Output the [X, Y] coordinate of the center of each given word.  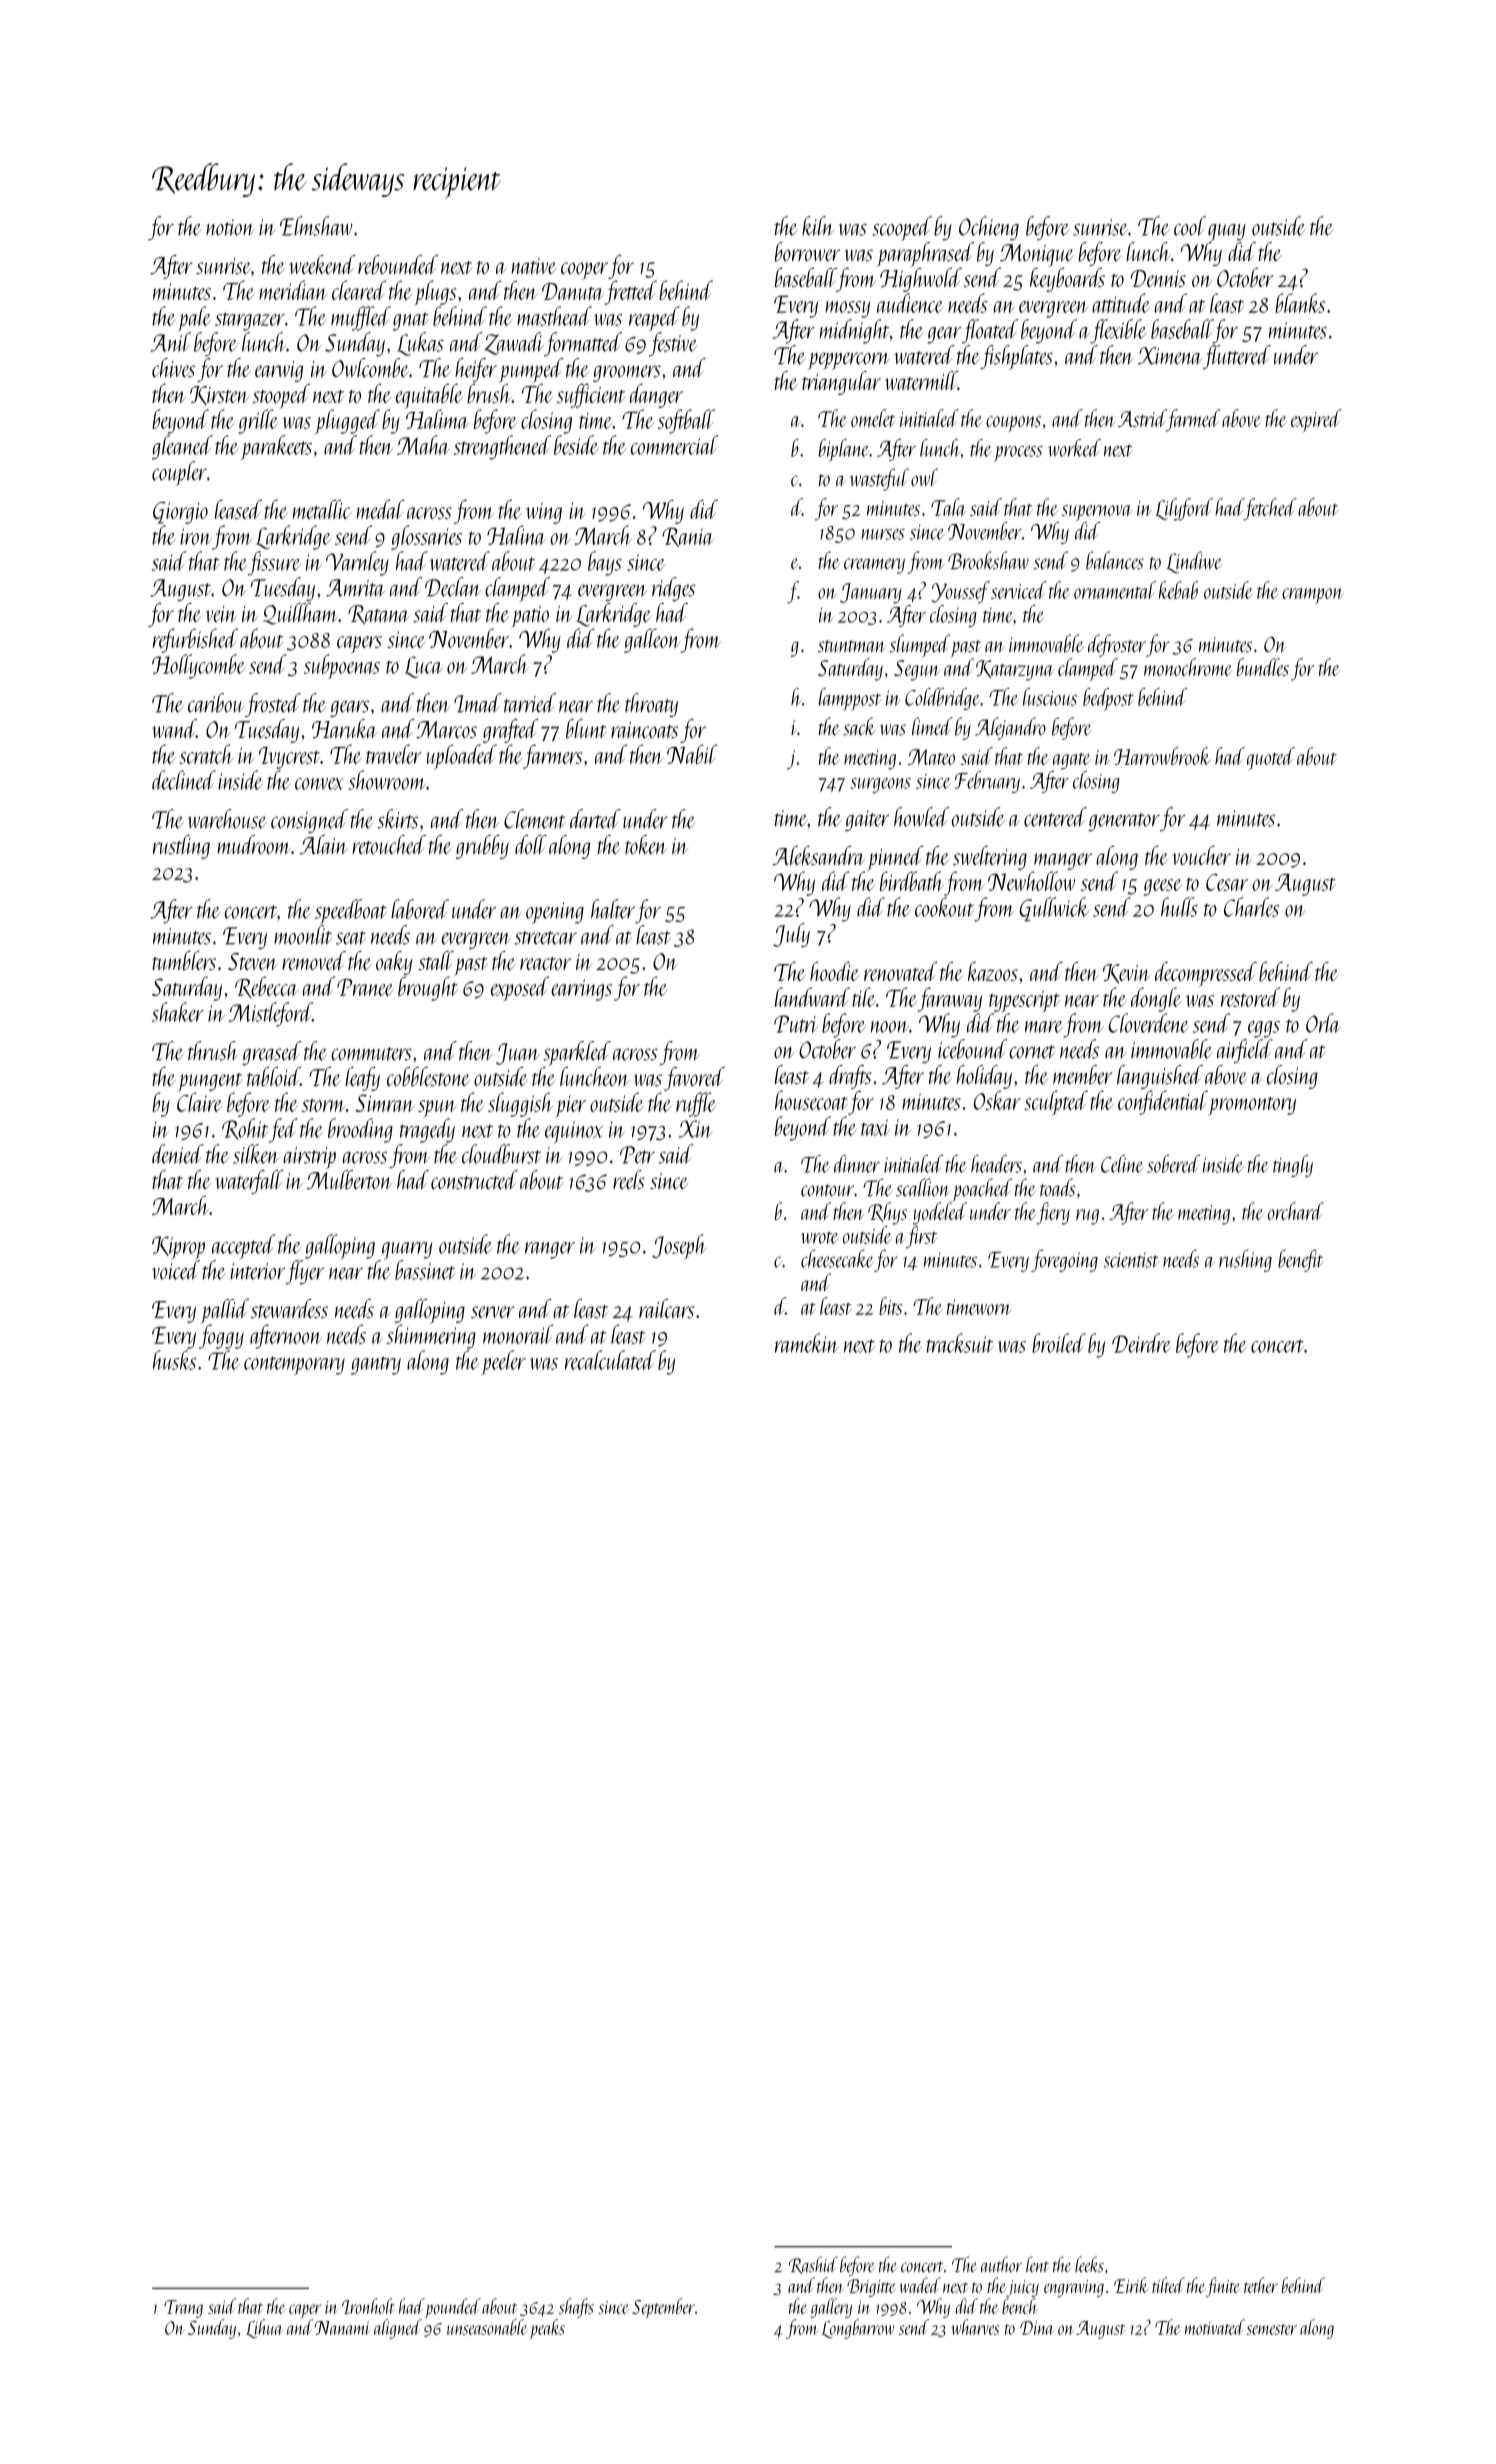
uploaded [462, 757]
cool [1190, 226]
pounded [453, 2308]
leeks [1089, 2264]
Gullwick [1054, 909]
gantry [376, 1365]
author [1001, 2264]
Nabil [692, 754]
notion [230, 227]
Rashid [813, 2265]
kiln [818, 226]
